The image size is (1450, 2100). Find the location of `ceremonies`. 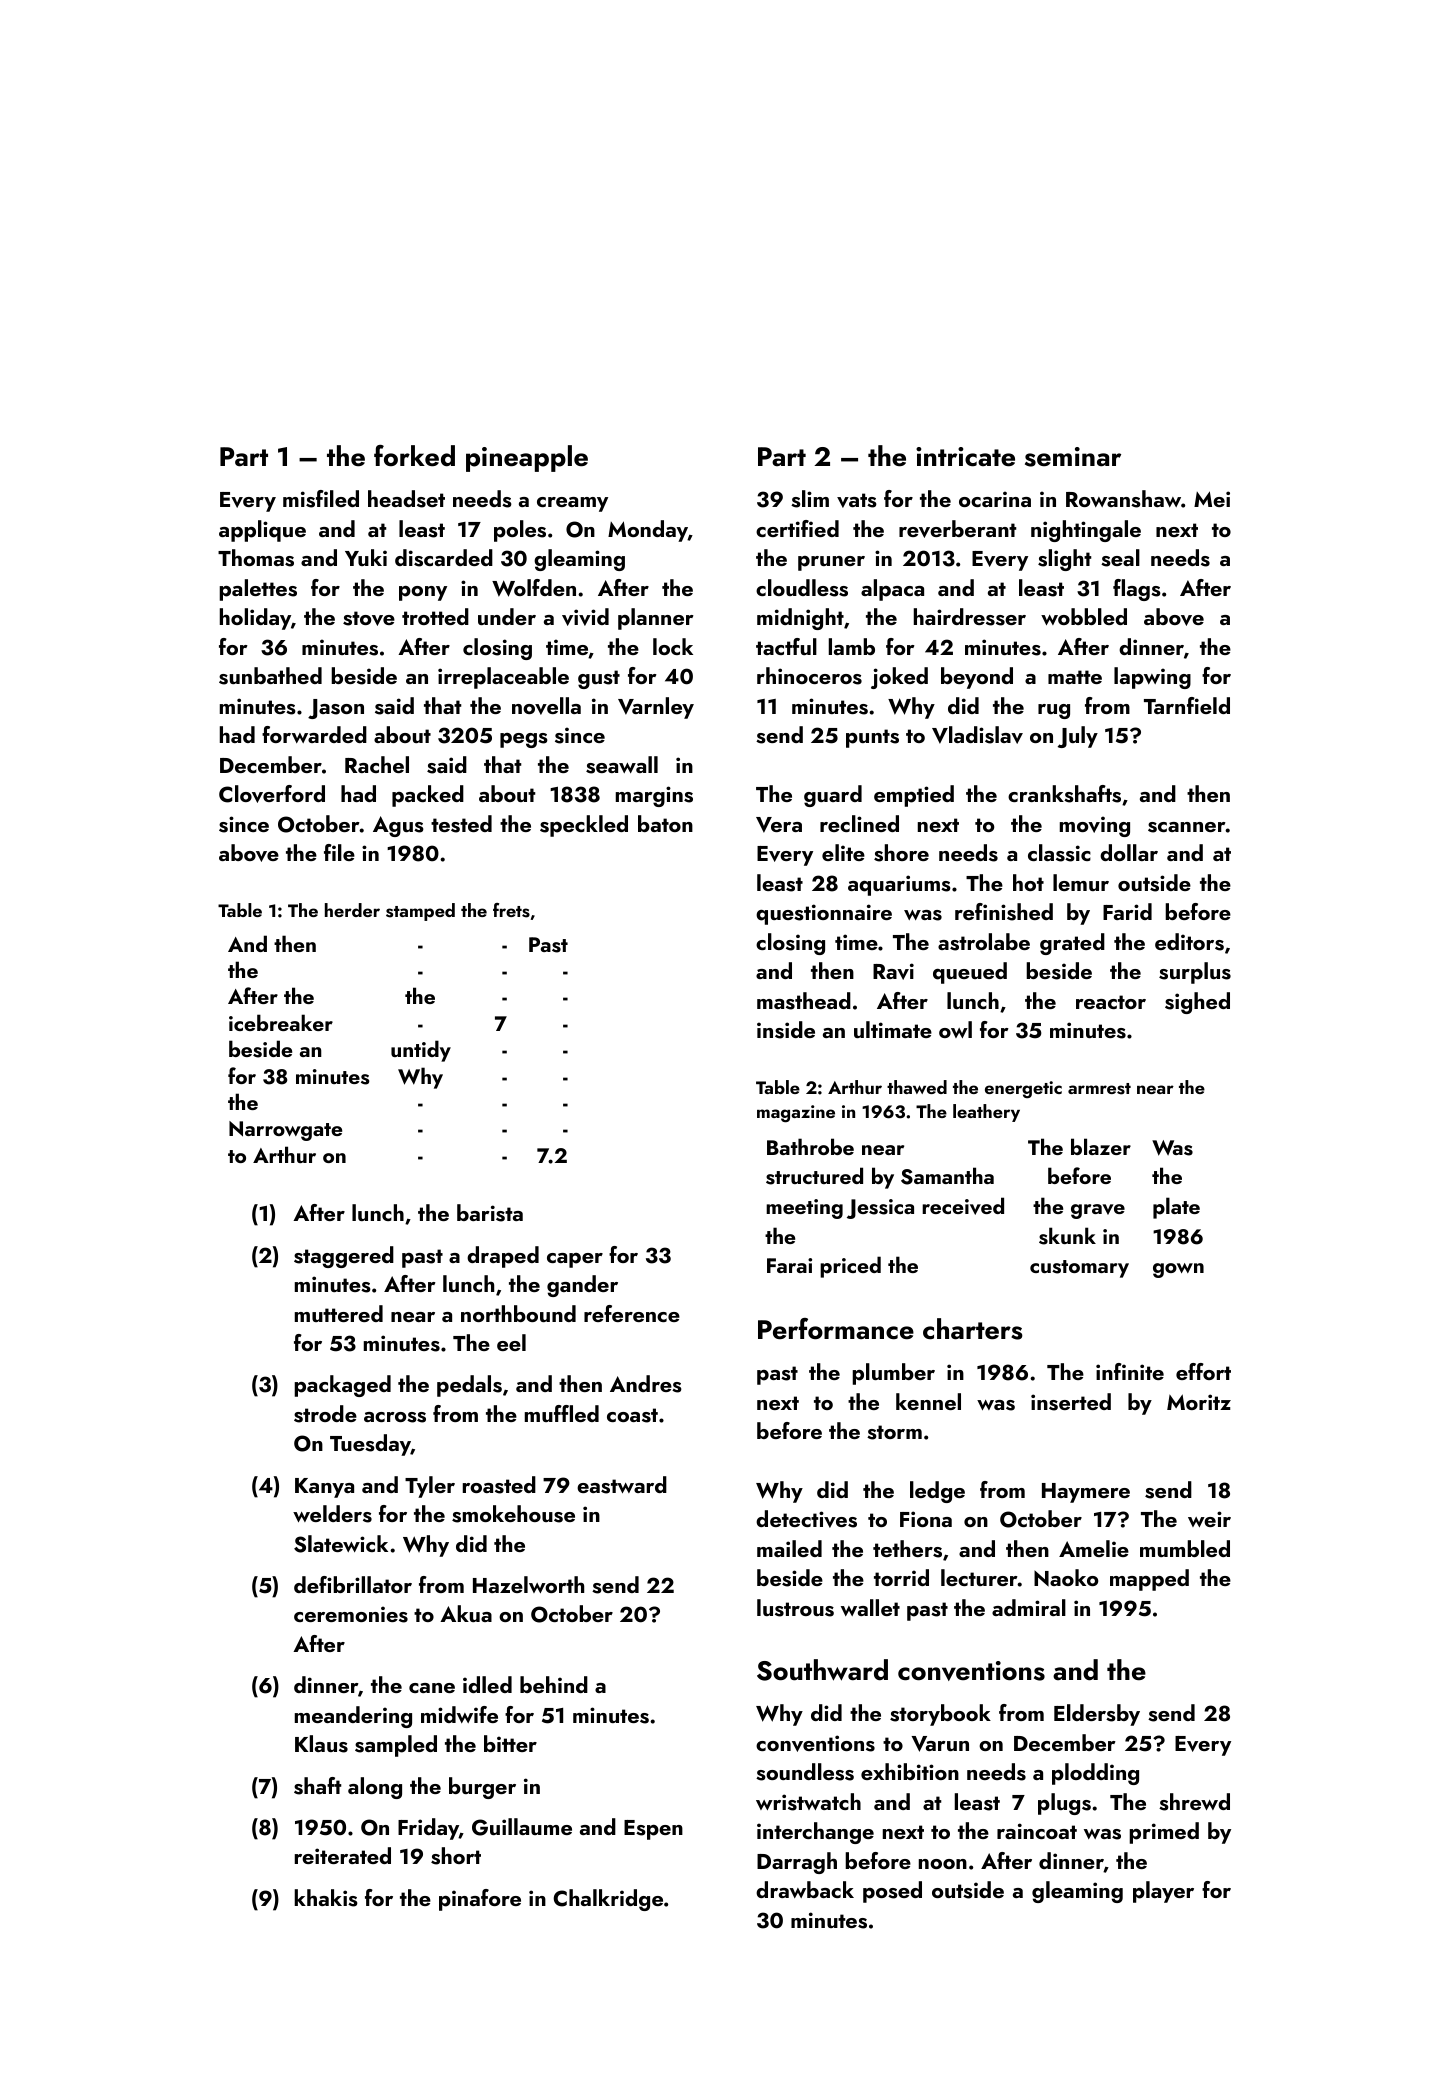

ceremonies is located at coordinates (351, 1614).
